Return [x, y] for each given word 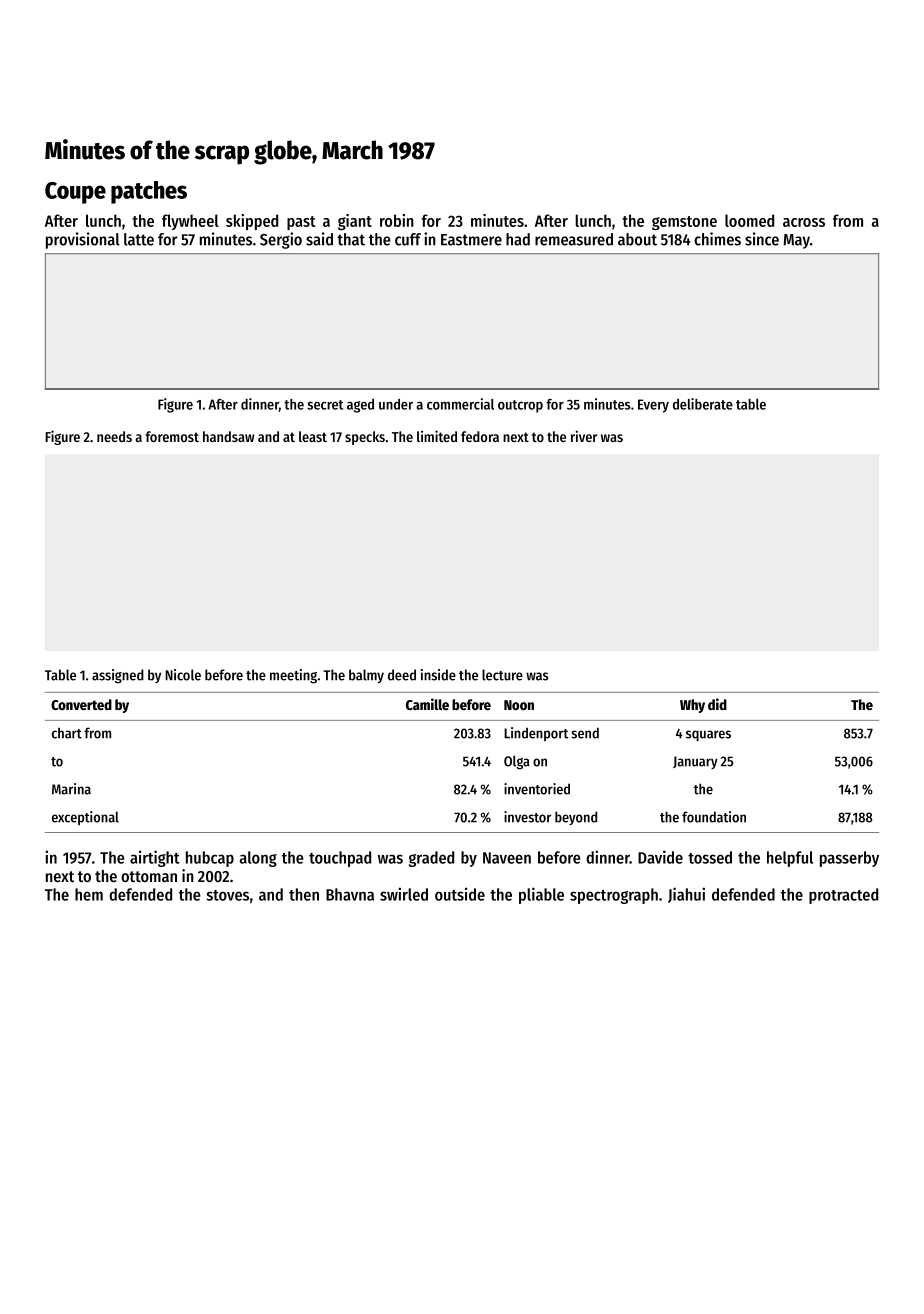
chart [67, 733]
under [396, 404]
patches [149, 192]
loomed [749, 220]
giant [355, 222]
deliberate [703, 404]
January [695, 762]
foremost [172, 436]
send [585, 733]
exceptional [85, 818]
